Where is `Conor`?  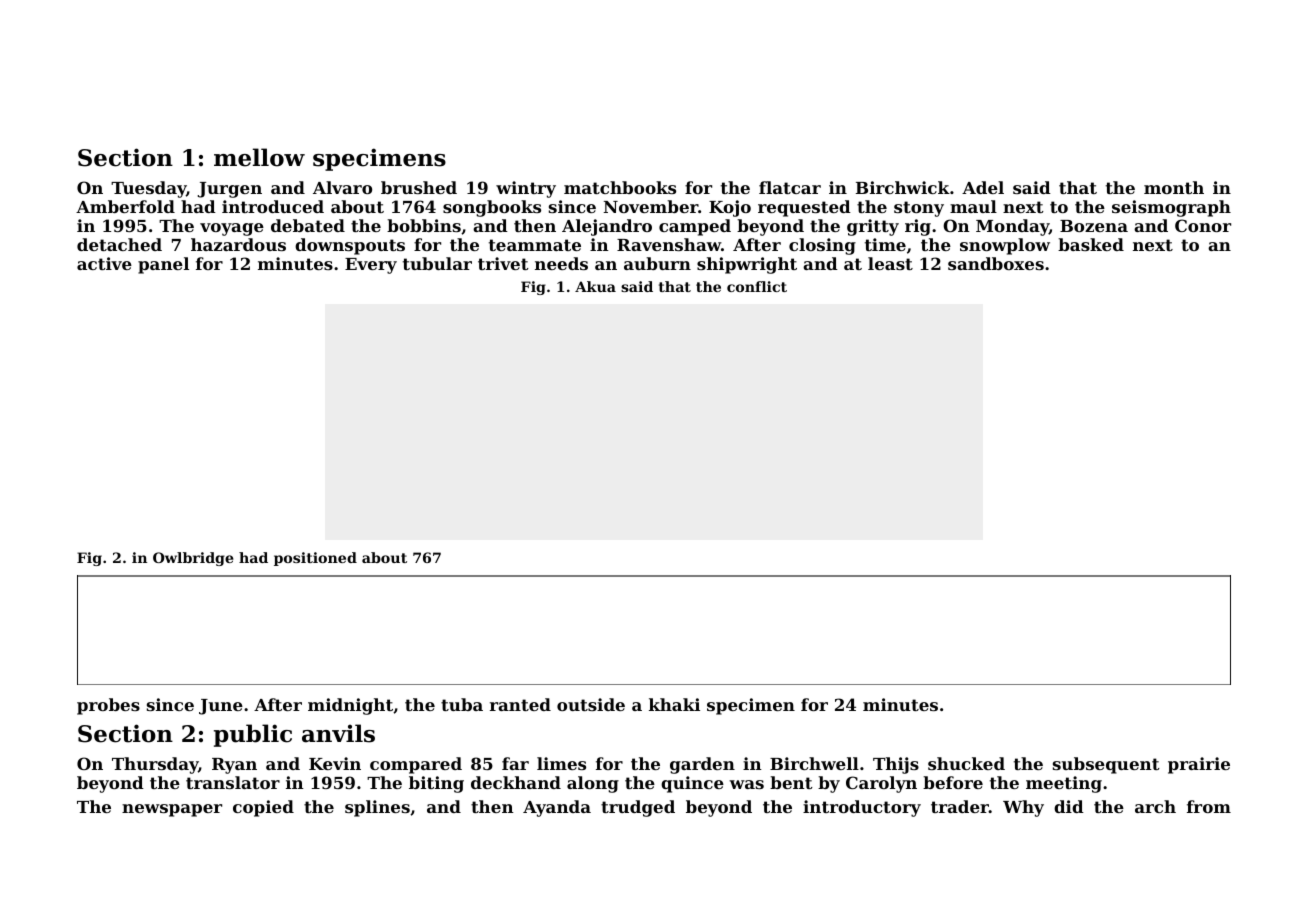 Conor is located at coordinates (1203, 225).
